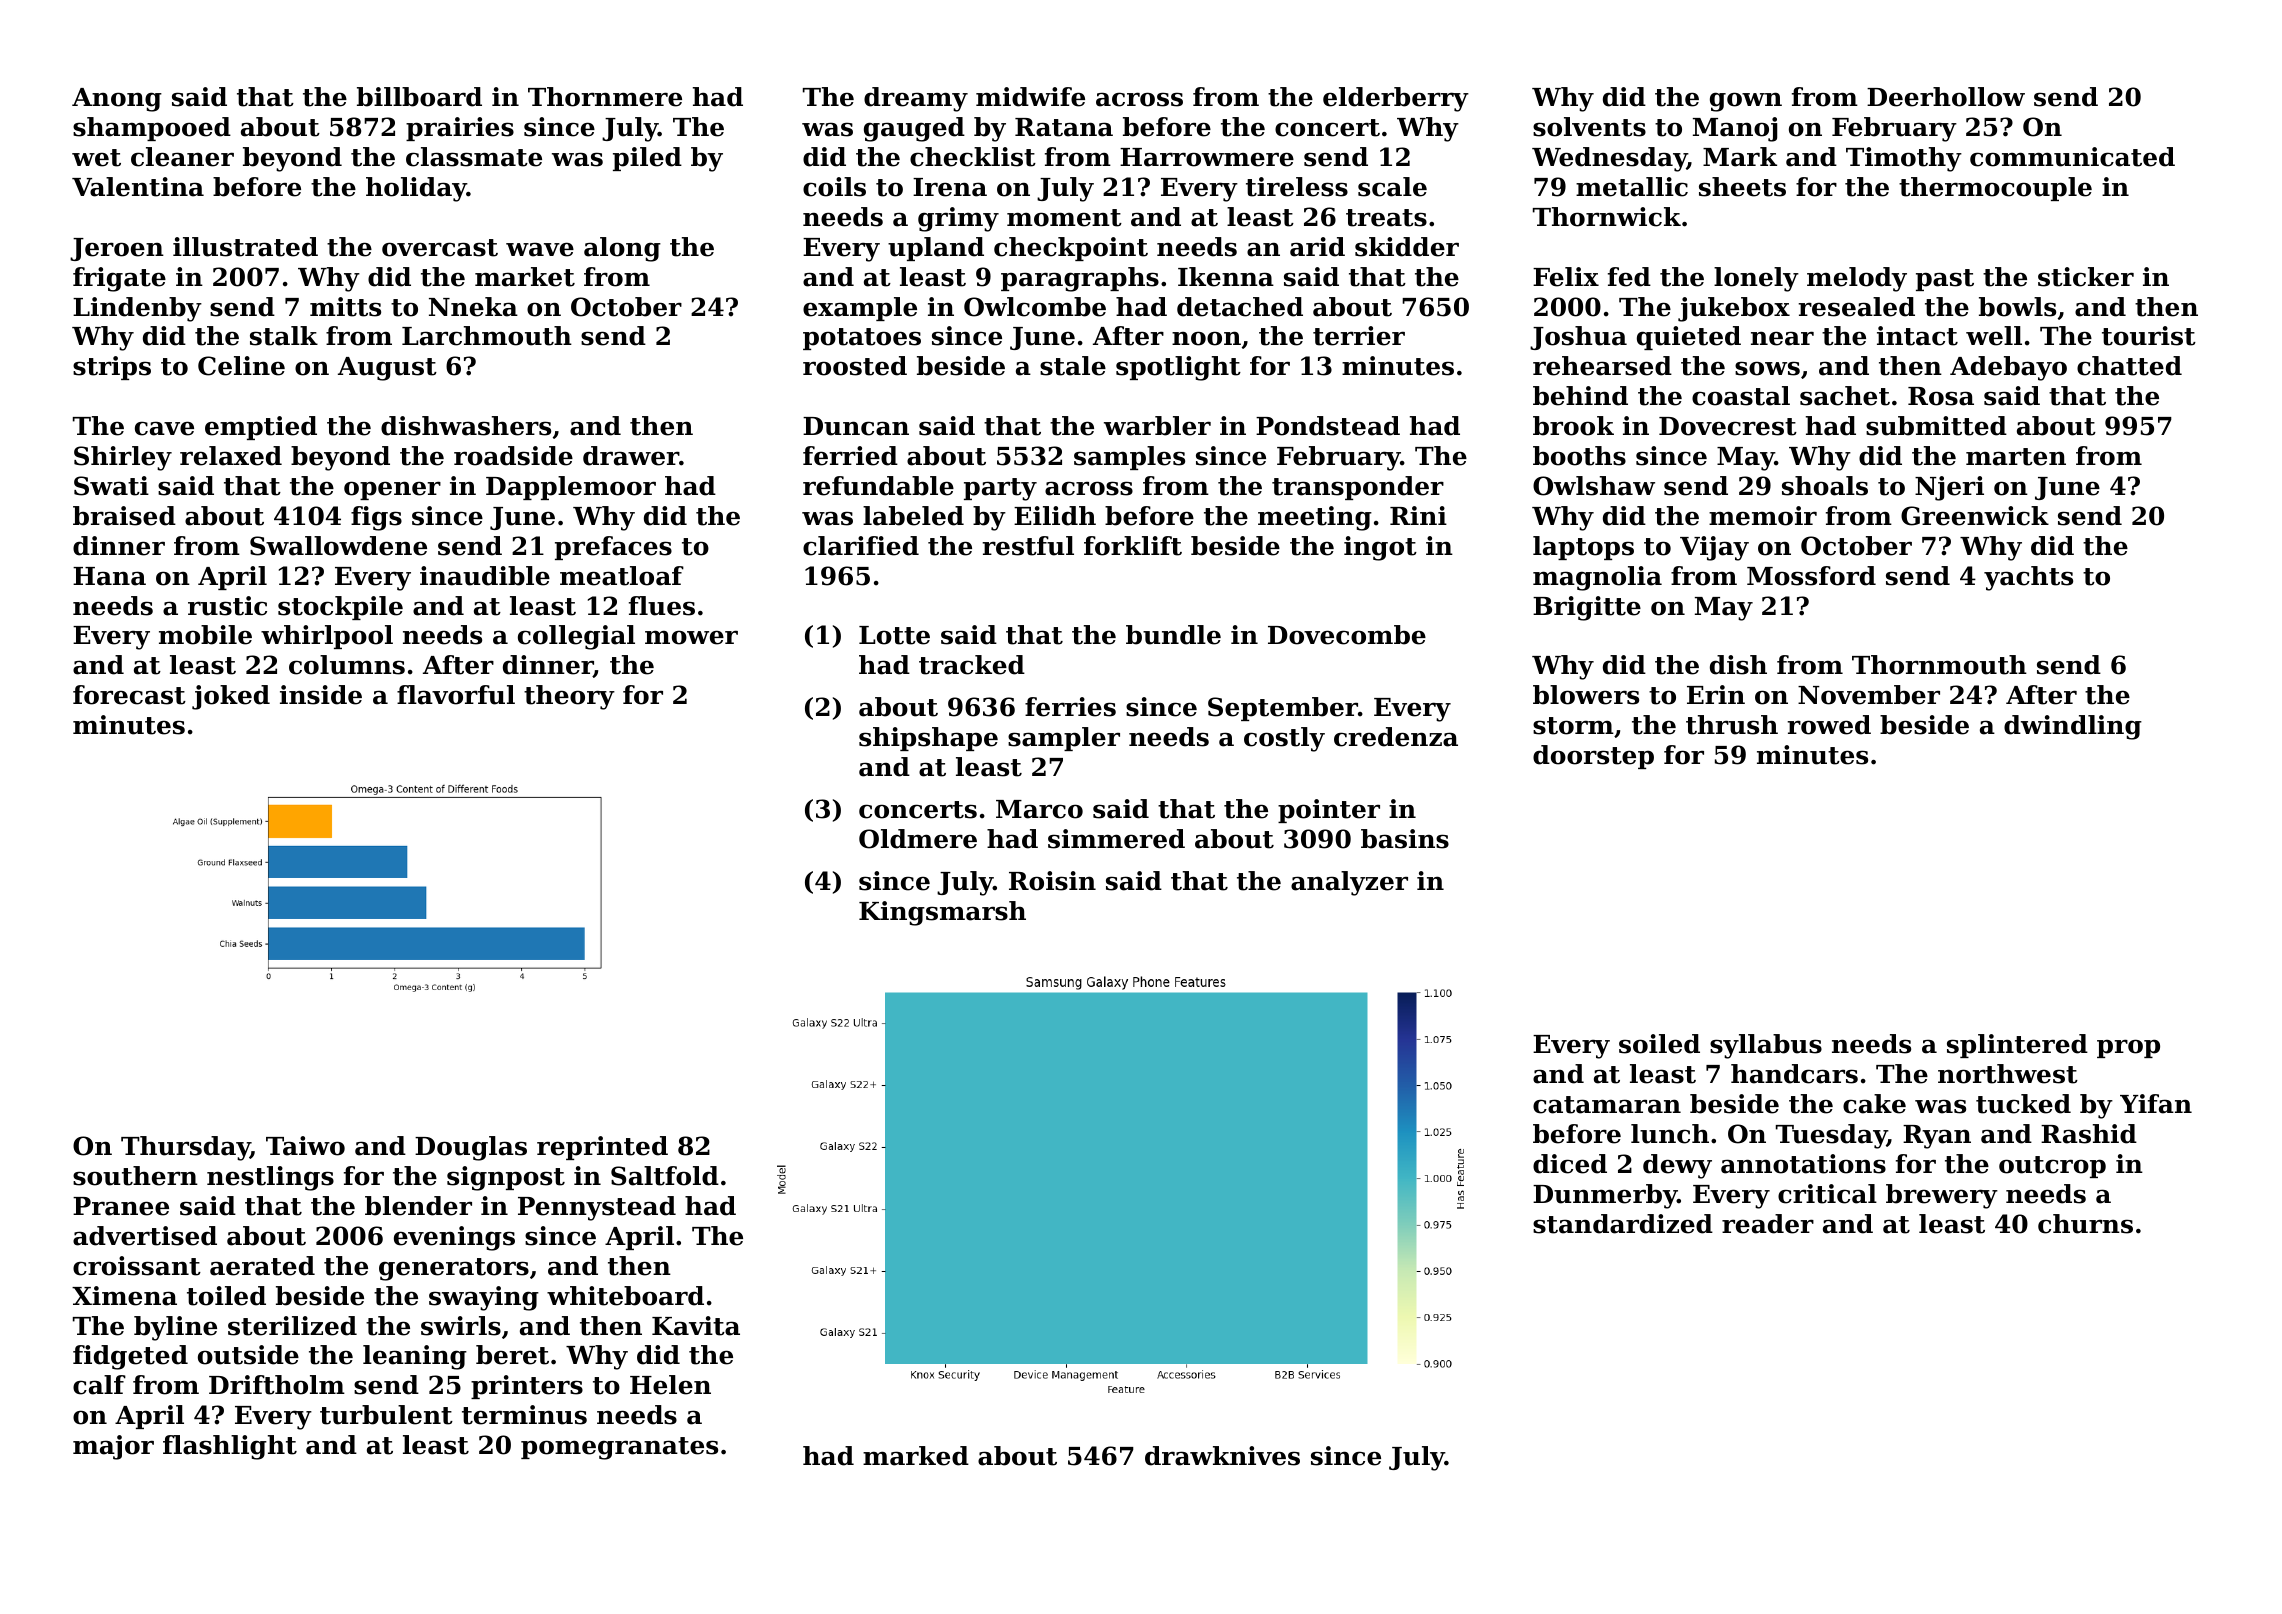 This page has height=1614, width=2282. Describe the element at coordinates (1716, 694) in the page. I see `Erin` at that location.
